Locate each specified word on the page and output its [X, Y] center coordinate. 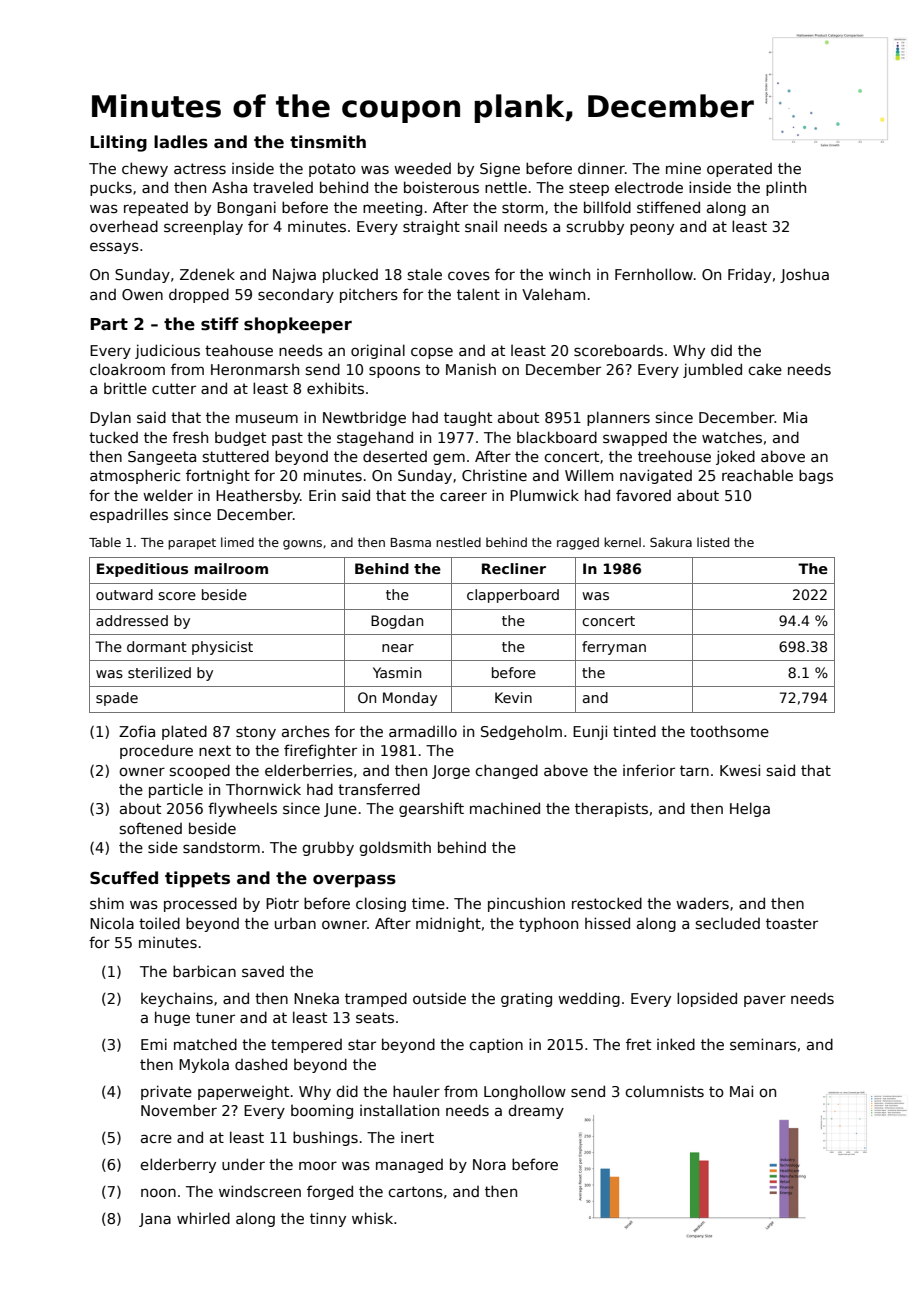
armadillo [423, 731]
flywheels [242, 809]
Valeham [553, 294]
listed [713, 542]
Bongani [246, 208]
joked [735, 457]
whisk [372, 1218]
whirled [203, 1218]
